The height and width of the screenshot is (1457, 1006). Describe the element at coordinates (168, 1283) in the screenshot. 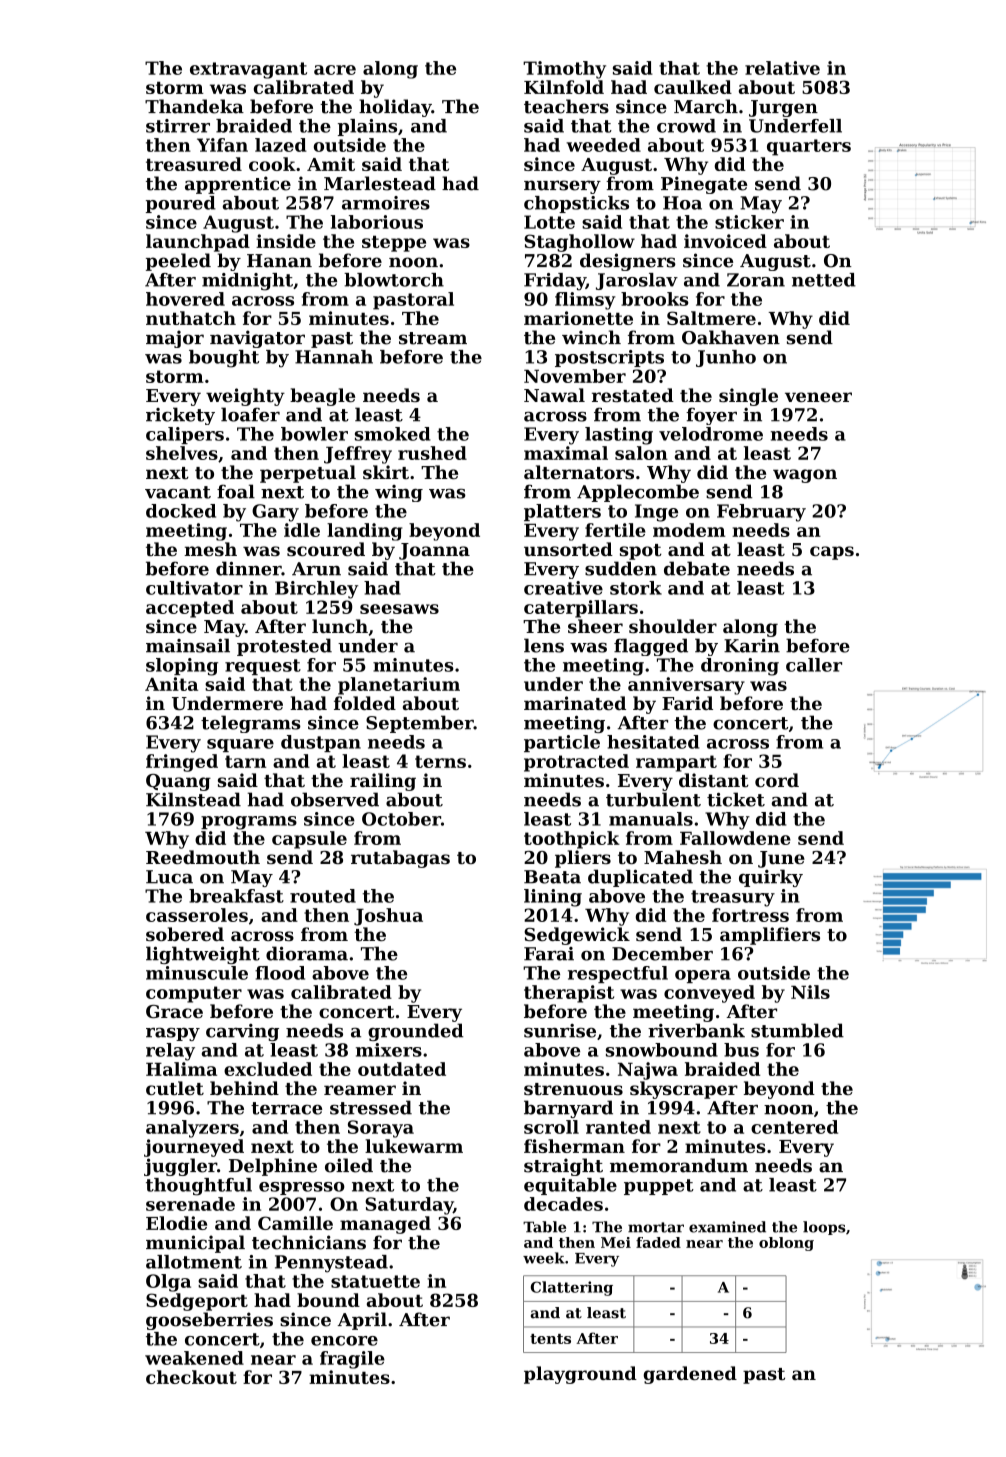

I see `Olga` at that location.
